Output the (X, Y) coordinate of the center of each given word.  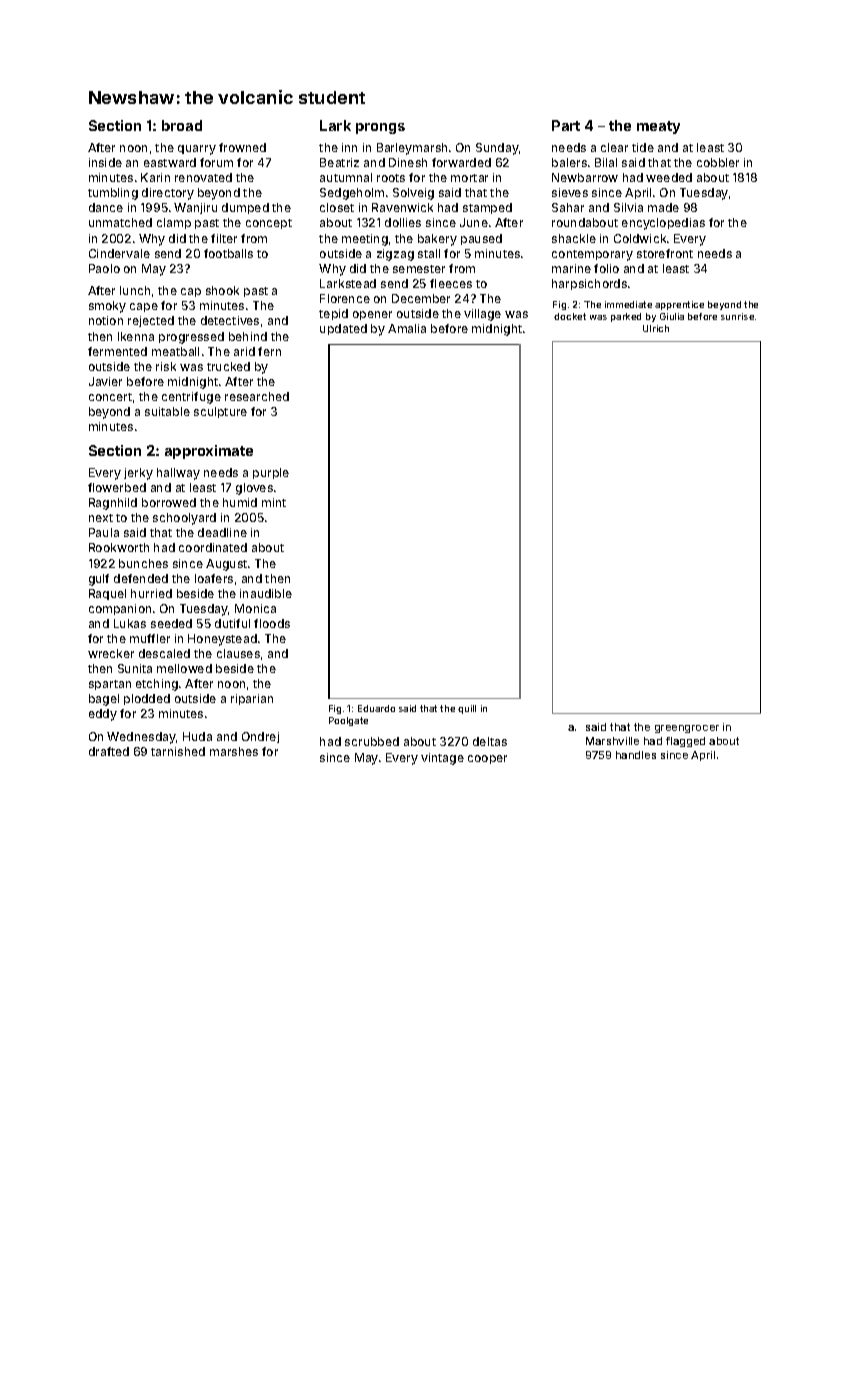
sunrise (737, 316)
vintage (442, 759)
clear (614, 147)
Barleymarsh (412, 149)
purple (271, 473)
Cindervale (119, 253)
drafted (109, 751)
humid (240, 502)
